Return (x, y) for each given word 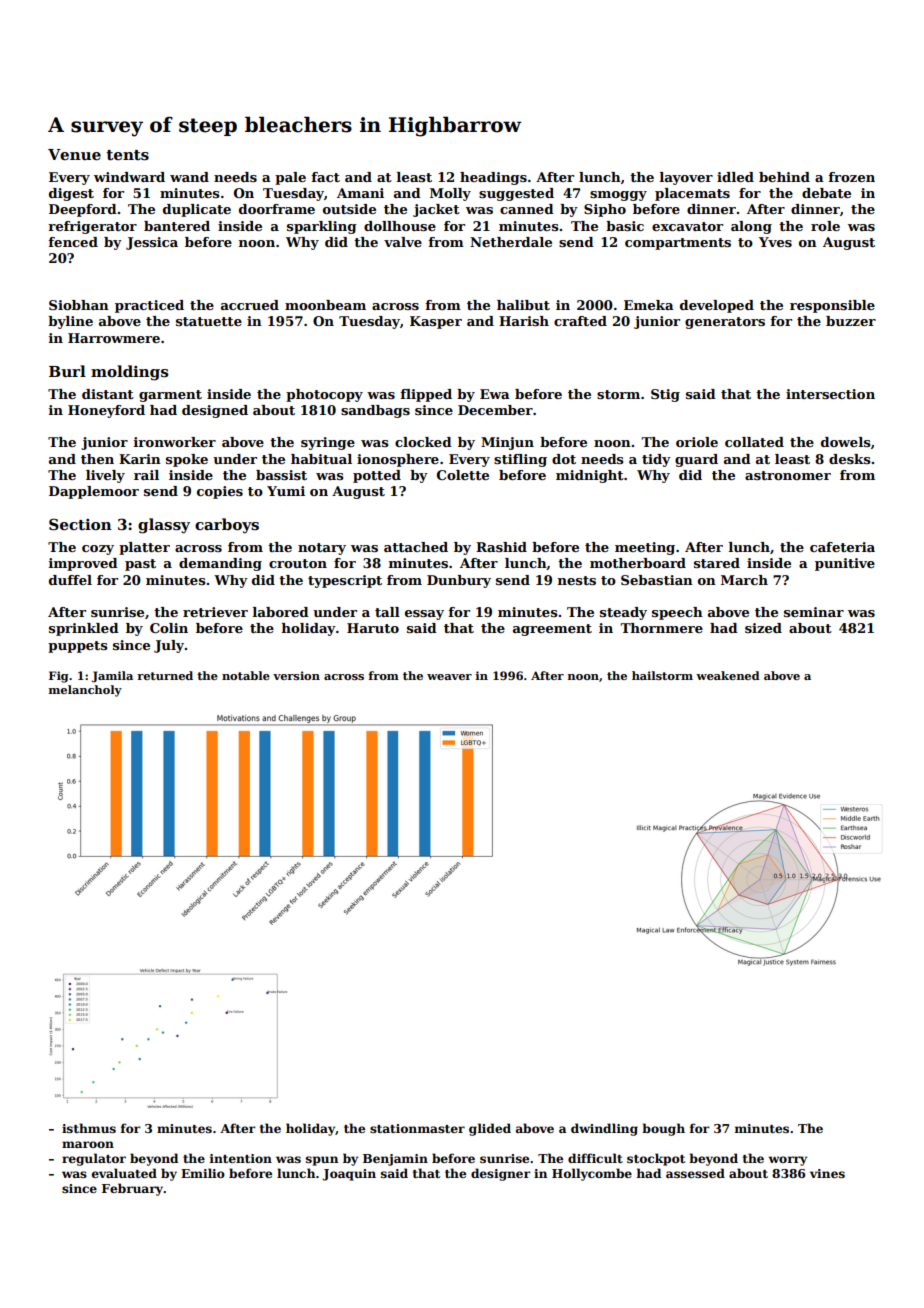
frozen (851, 177)
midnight (590, 476)
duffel (70, 580)
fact (325, 177)
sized (763, 628)
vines (827, 1173)
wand (189, 177)
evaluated (124, 1173)
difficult (595, 1158)
